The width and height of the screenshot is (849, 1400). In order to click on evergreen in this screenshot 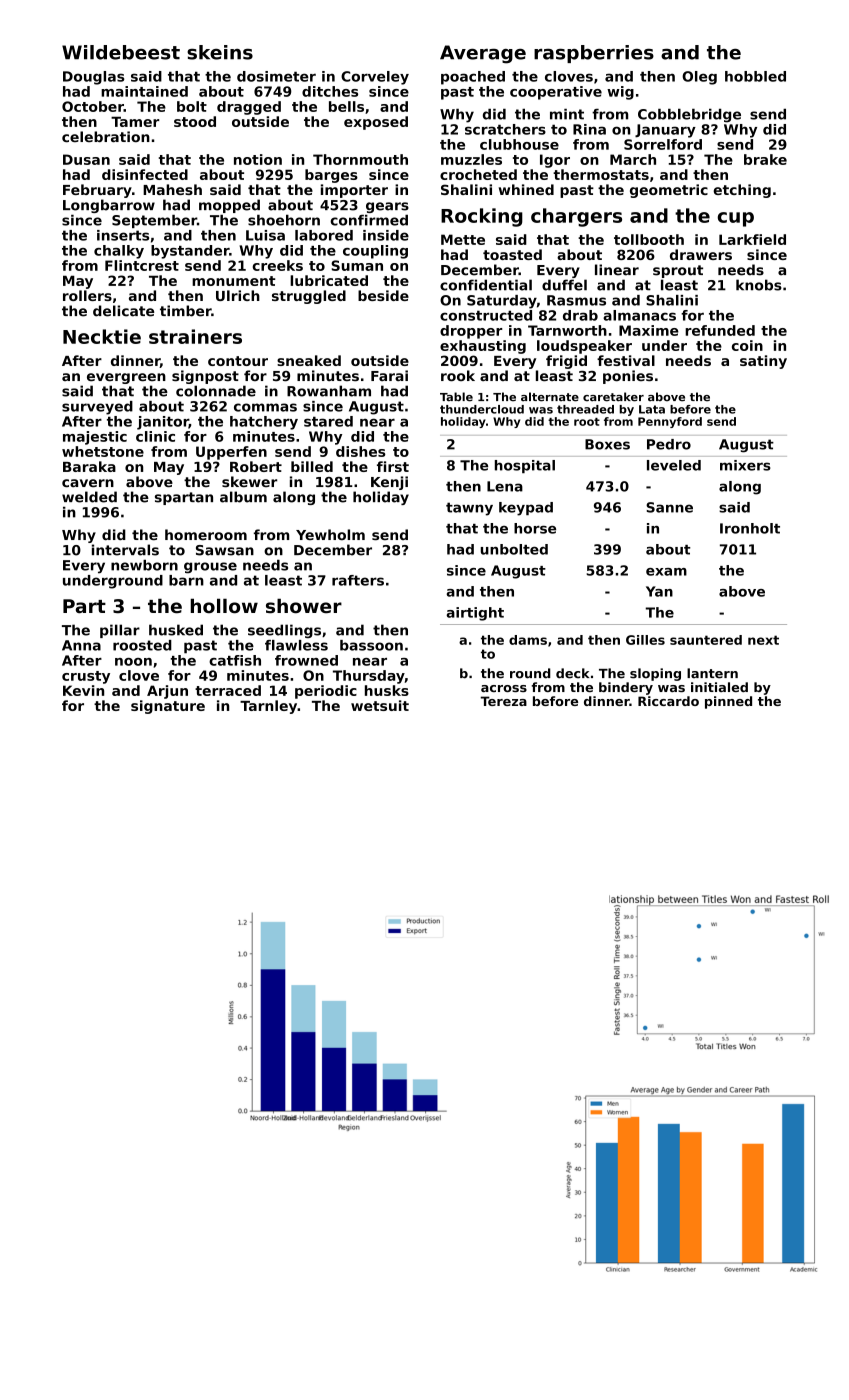, I will do `click(126, 378)`.
